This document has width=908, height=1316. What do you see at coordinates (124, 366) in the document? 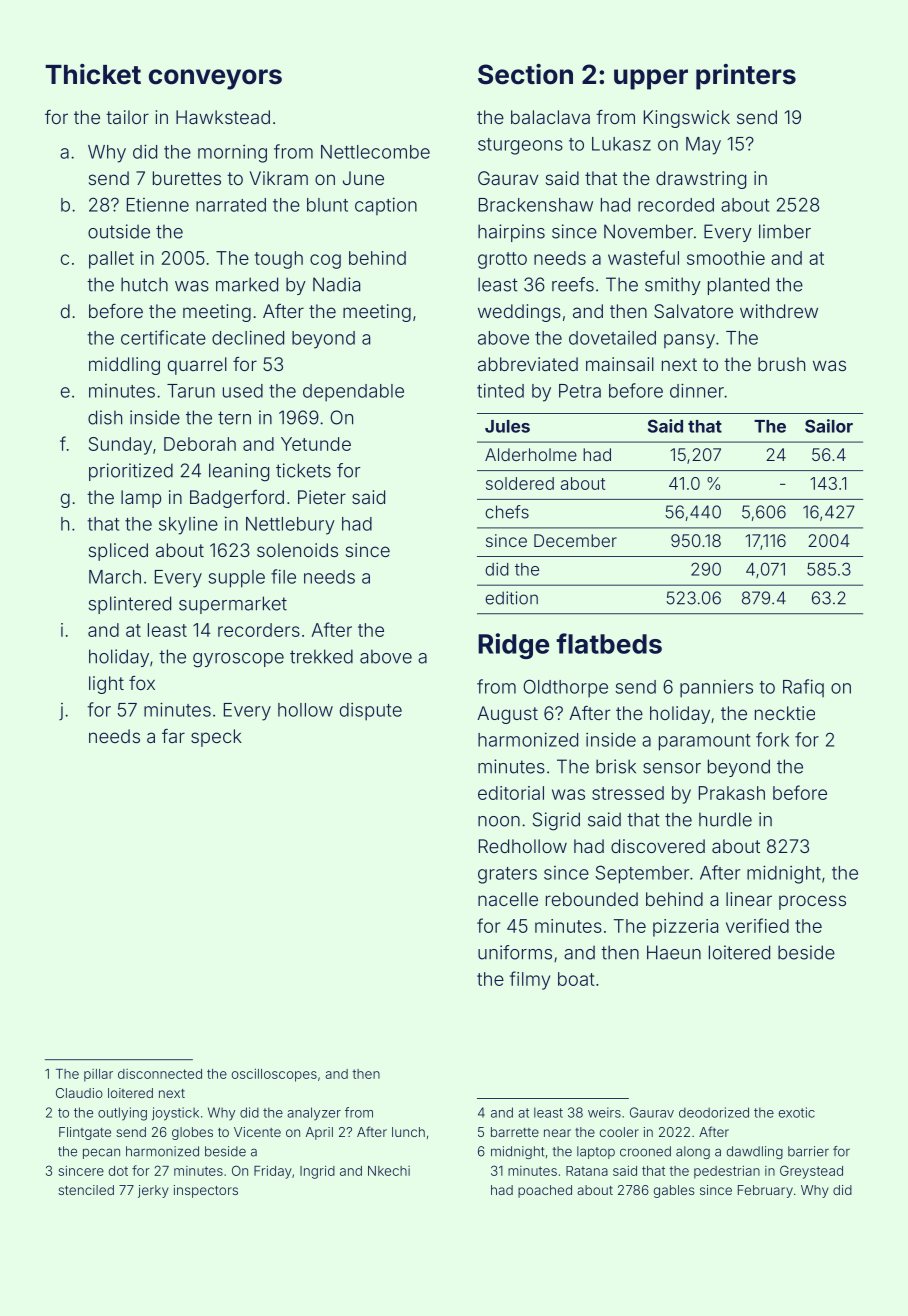
I see `middling` at bounding box center [124, 366].
